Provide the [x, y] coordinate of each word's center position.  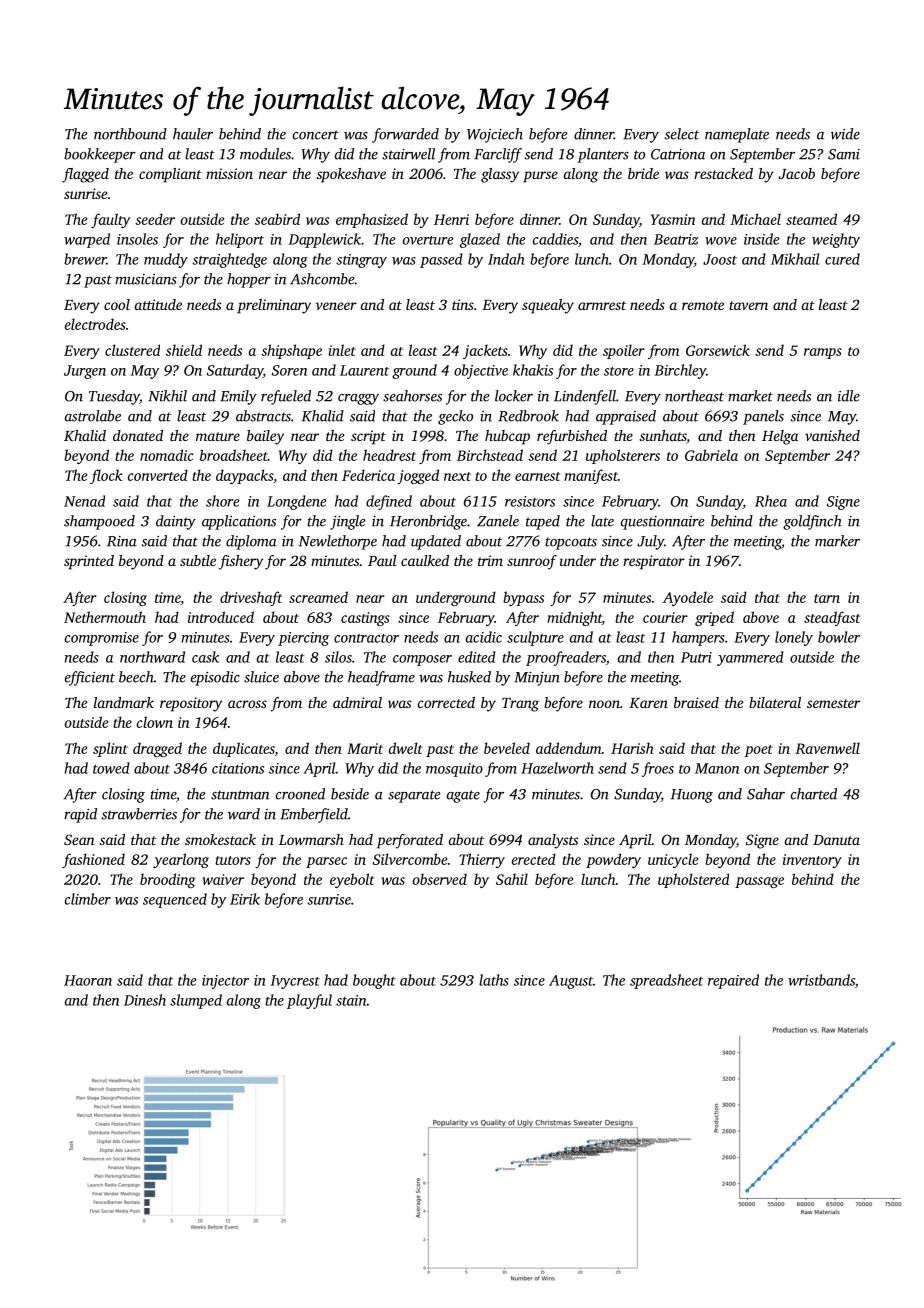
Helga [780, 437]
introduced [221, 617]
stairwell [408, 154]
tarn [827, 598]
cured [842, 259]
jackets [485, 351]
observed [440, 879]
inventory [812, 861]
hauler [193, 134]
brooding [167, 880]
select [682, 134]
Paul [382, 560]
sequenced [175, 900]
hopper [249, 280]
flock [106, 476]
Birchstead [490, 455]
